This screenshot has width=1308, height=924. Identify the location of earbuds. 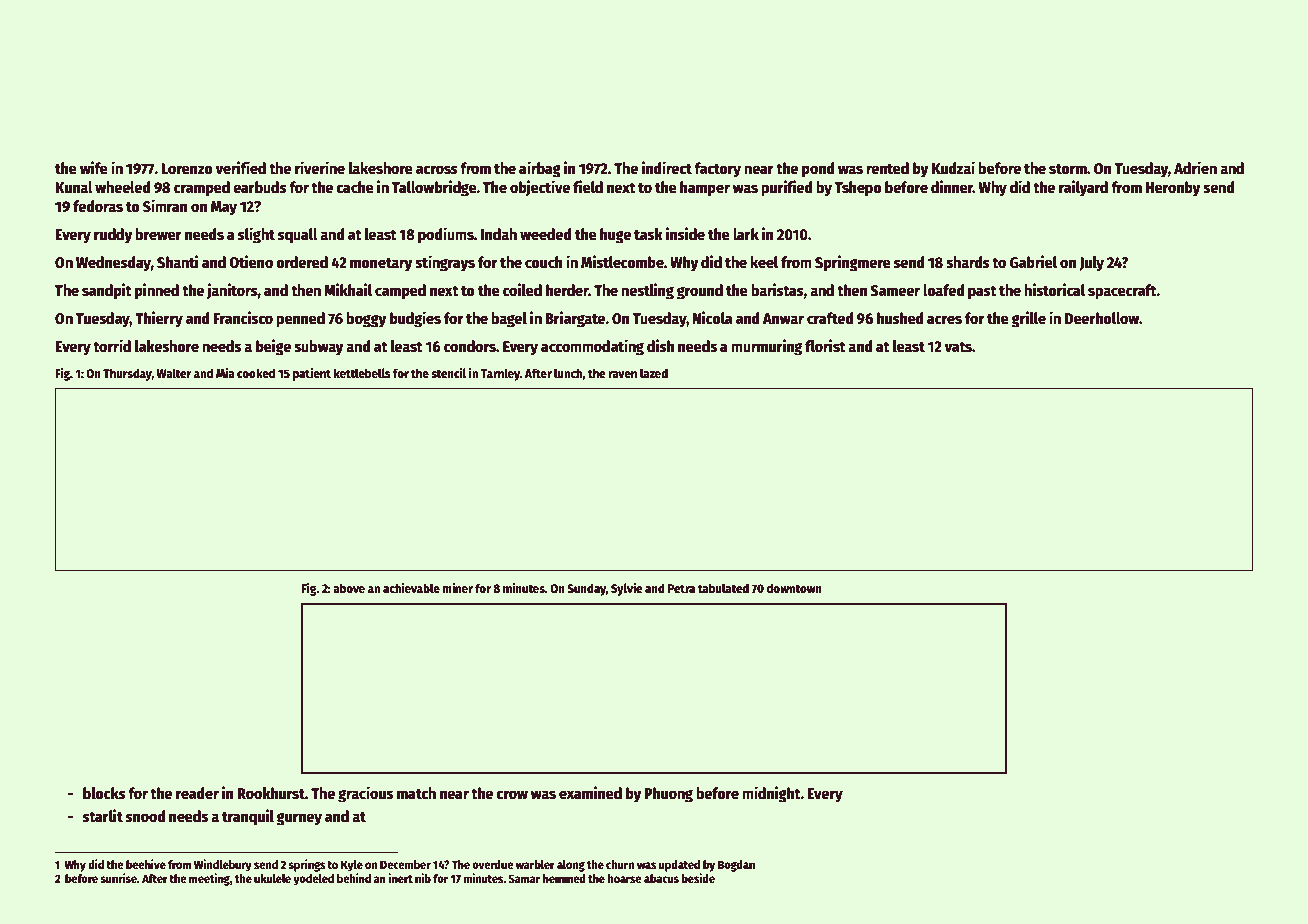
(260, 187).
